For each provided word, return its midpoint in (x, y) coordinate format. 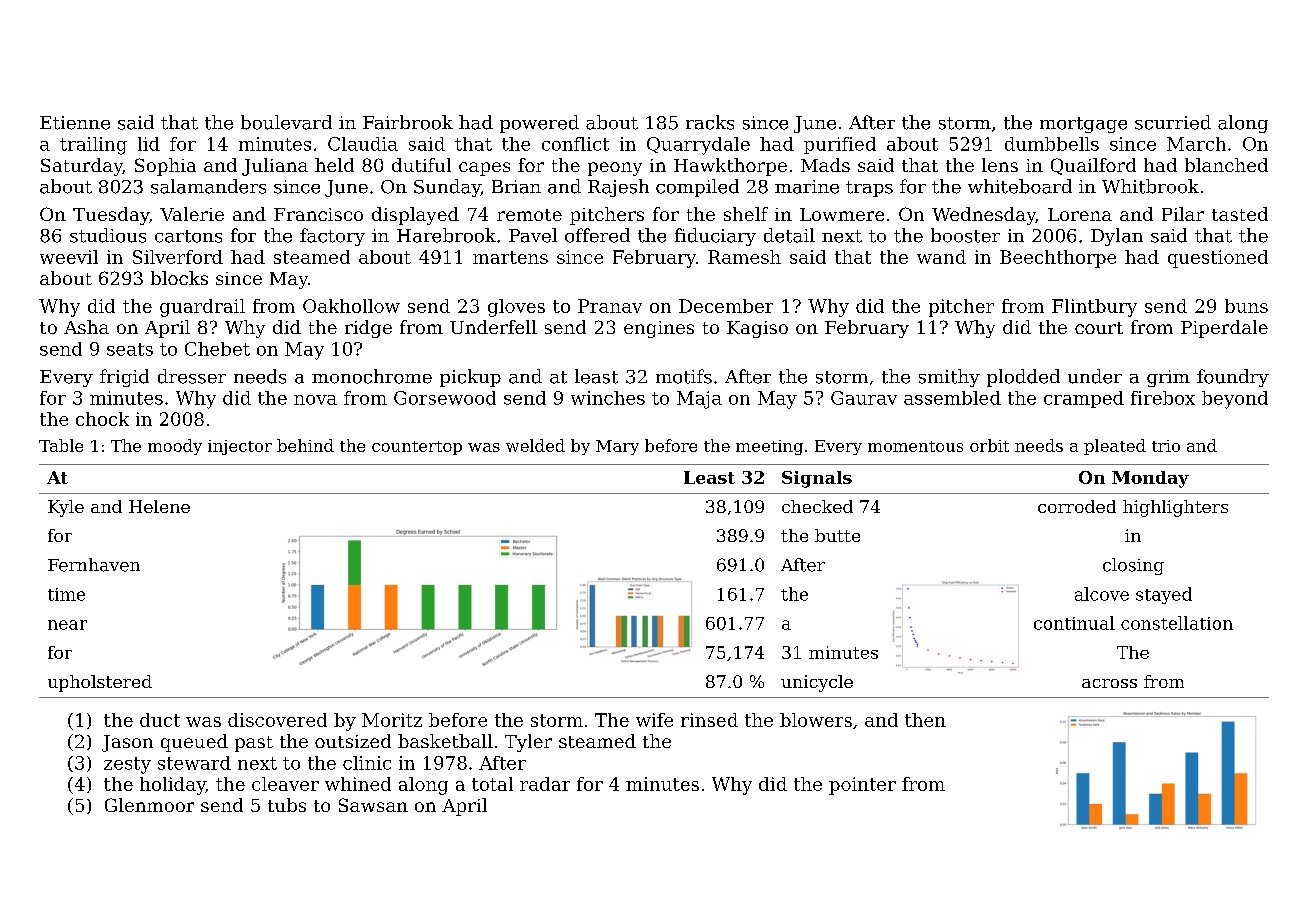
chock (102, 419)
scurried (1173, 122)
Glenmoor (149, 805)
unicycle (817, 683)
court (1099, 328)
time (66, 594)
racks (710, 122)
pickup (470, 378)
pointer (862, 786)
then (925, 720)
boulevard (286, 122)
